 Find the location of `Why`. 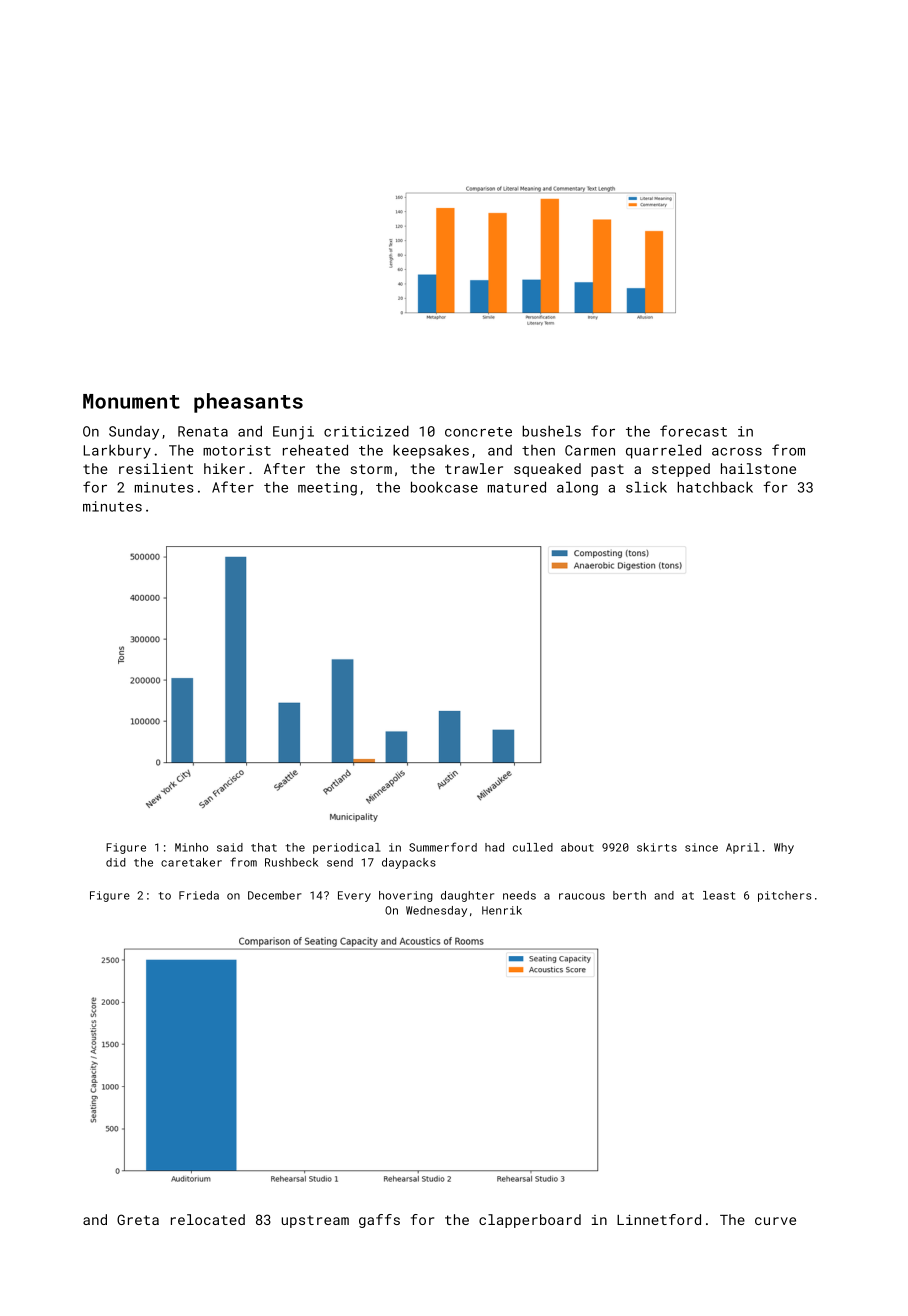

Why is located at coordinates (784, 848).
